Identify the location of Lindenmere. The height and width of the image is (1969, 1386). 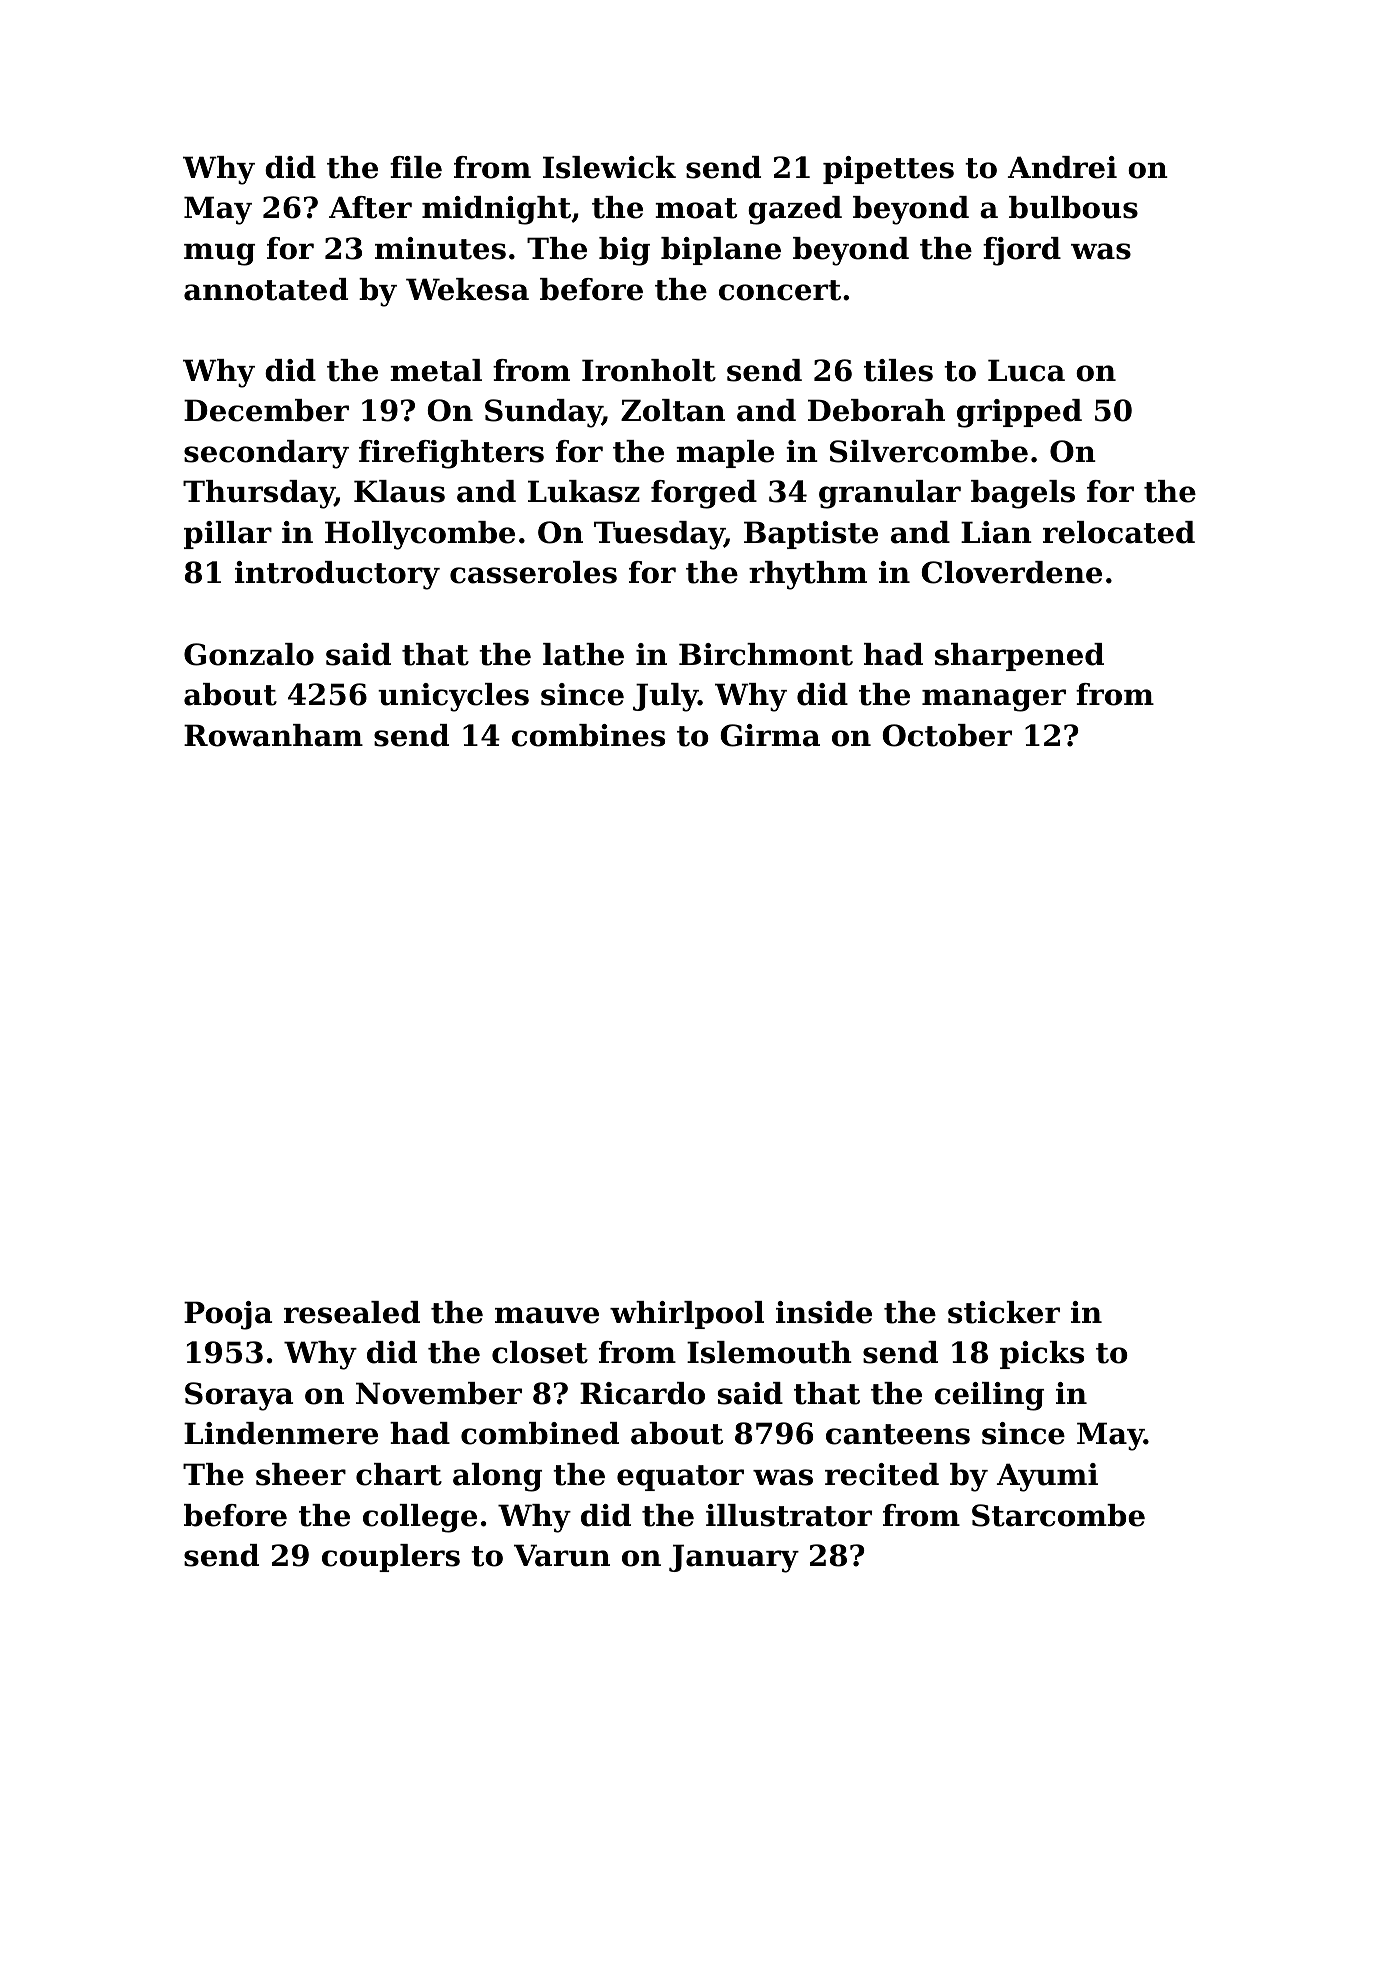
(281, 1433).
